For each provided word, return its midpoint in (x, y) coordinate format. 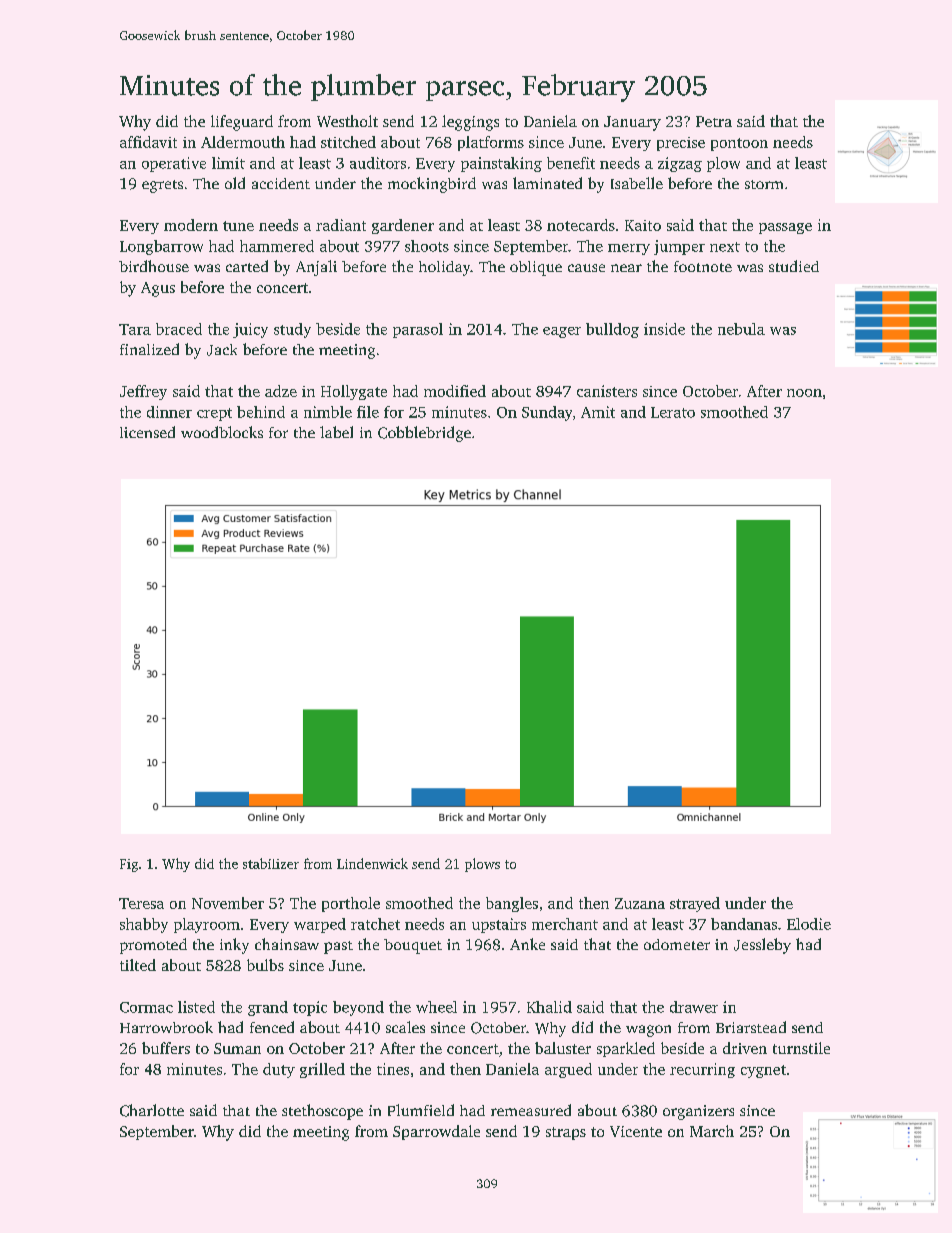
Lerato (673, 412)
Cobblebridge (424, 434)
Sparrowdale (436, 1132)
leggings (470, 123)
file (368, 412)
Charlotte (152, 1110)
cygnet (763, 1071)
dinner (169, 412)
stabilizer (271, 863)
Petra (714, 121)
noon (804, 393)
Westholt (347, 121)
